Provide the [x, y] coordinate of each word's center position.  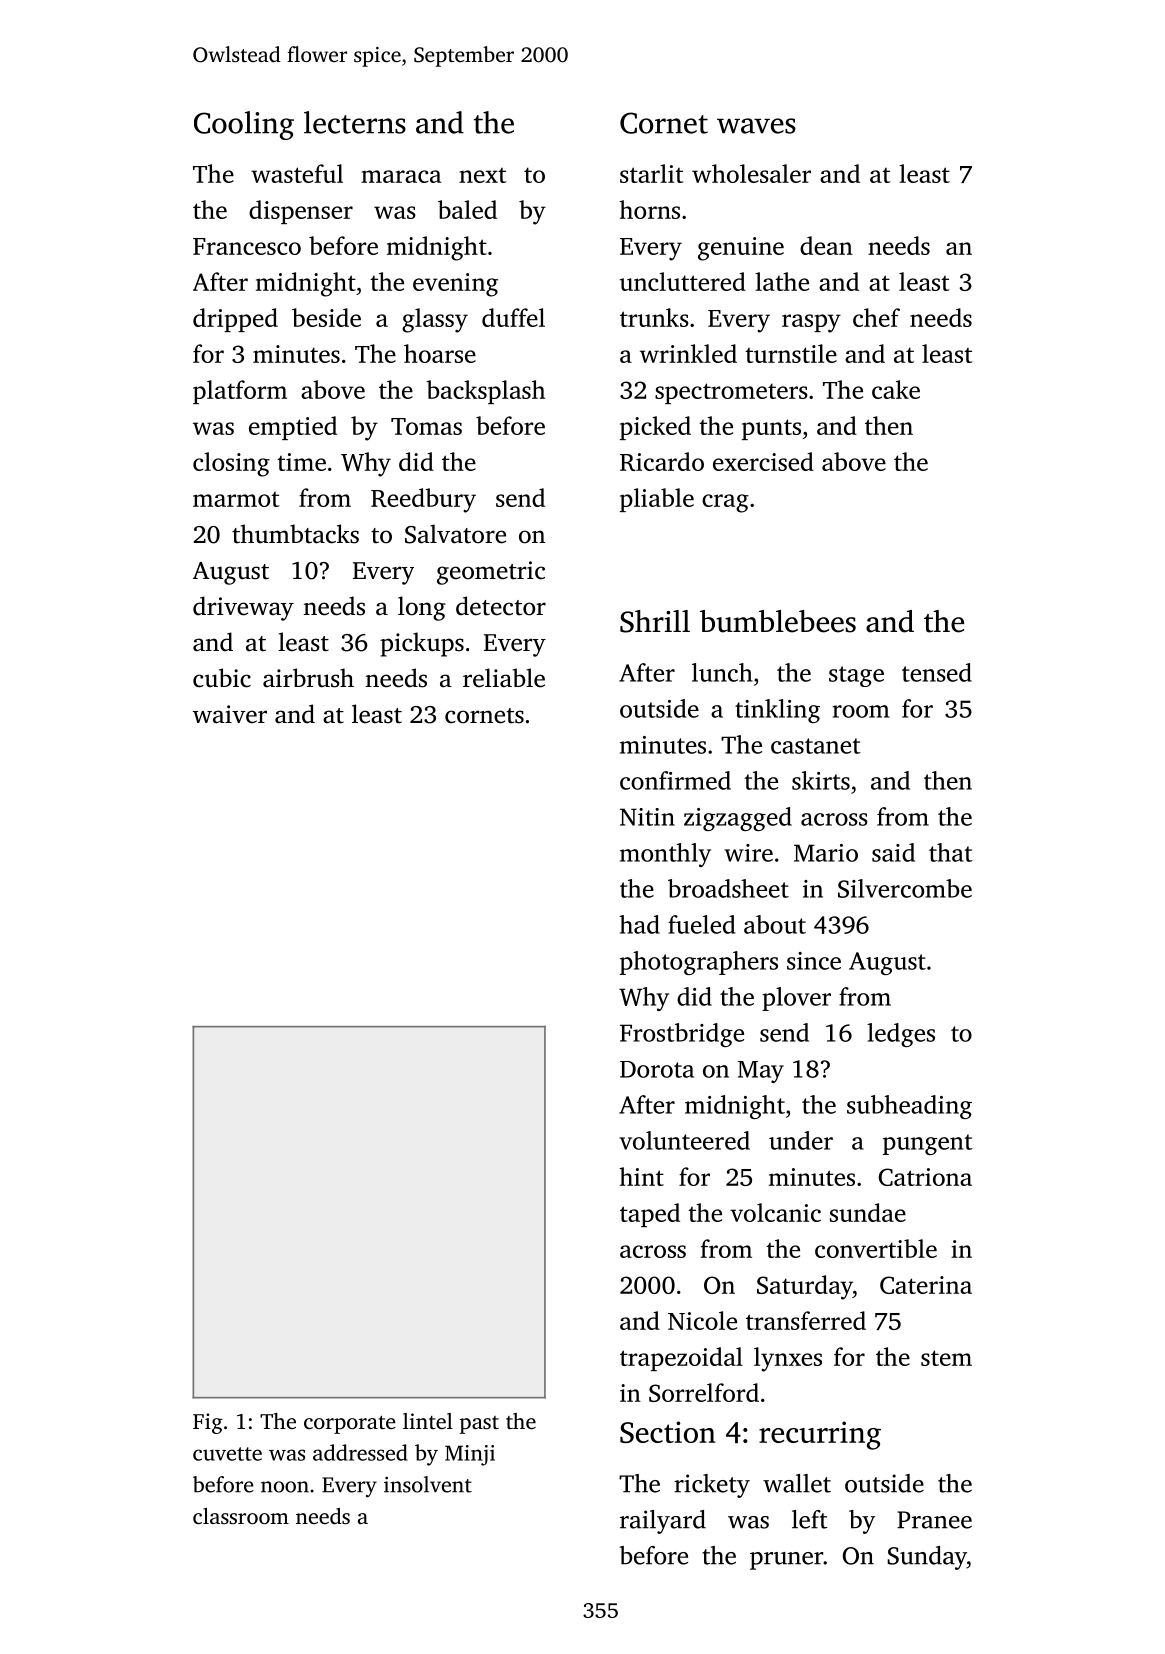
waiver [230, 714]
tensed [937, 672]
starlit [651, 173]
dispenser [301, 212]
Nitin [647, 817]
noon [285, 1487]
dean [826, 245]
